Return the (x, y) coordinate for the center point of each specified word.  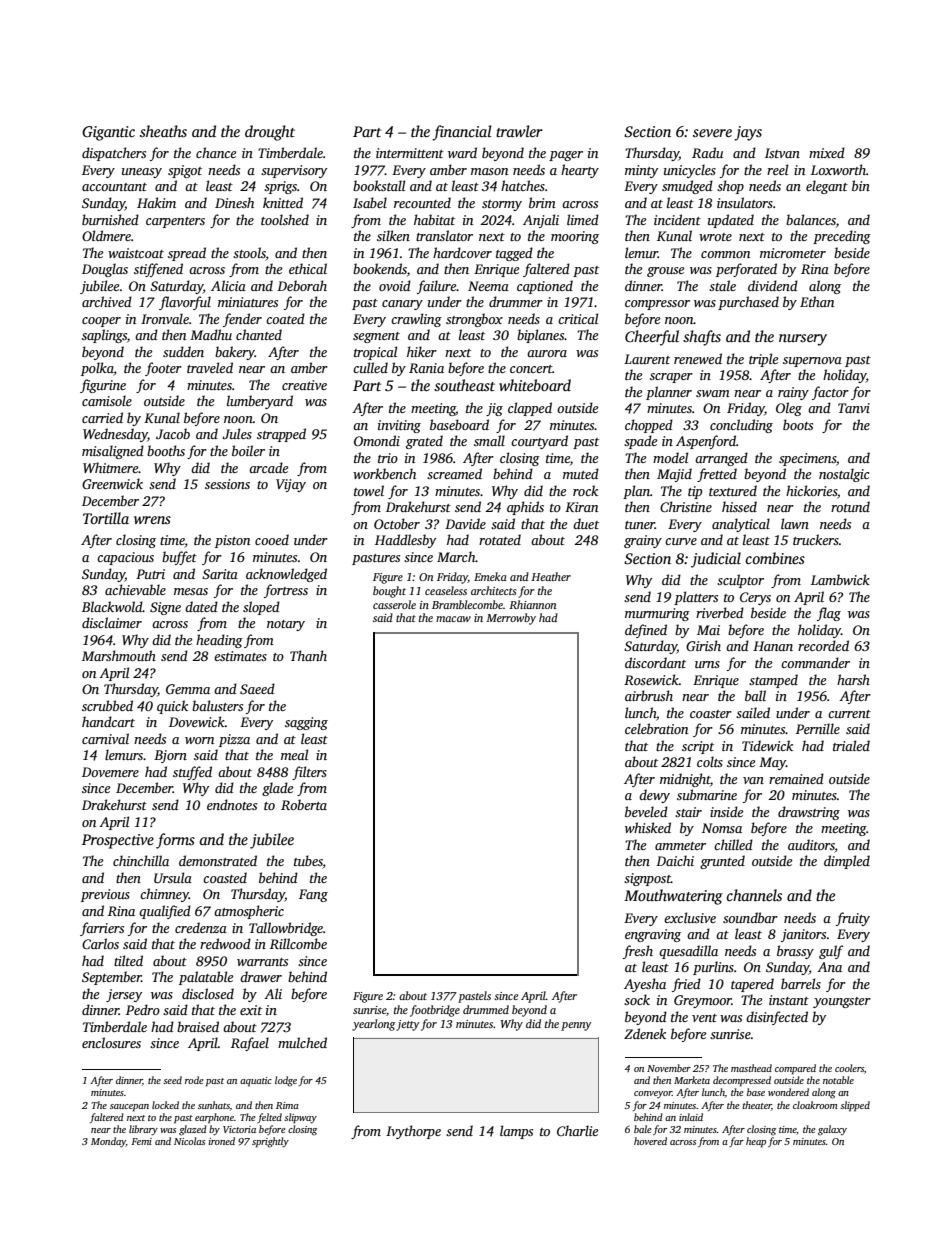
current (849, 714)
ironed (221, 1141)
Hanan (773, 646)
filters (309, 773)
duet (586, 523)
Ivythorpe (413, 1132)
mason (489, 171)
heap (756, 1142)
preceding (842, 237)
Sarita (220, 574)
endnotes (232, 804)
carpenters (175, 222)
